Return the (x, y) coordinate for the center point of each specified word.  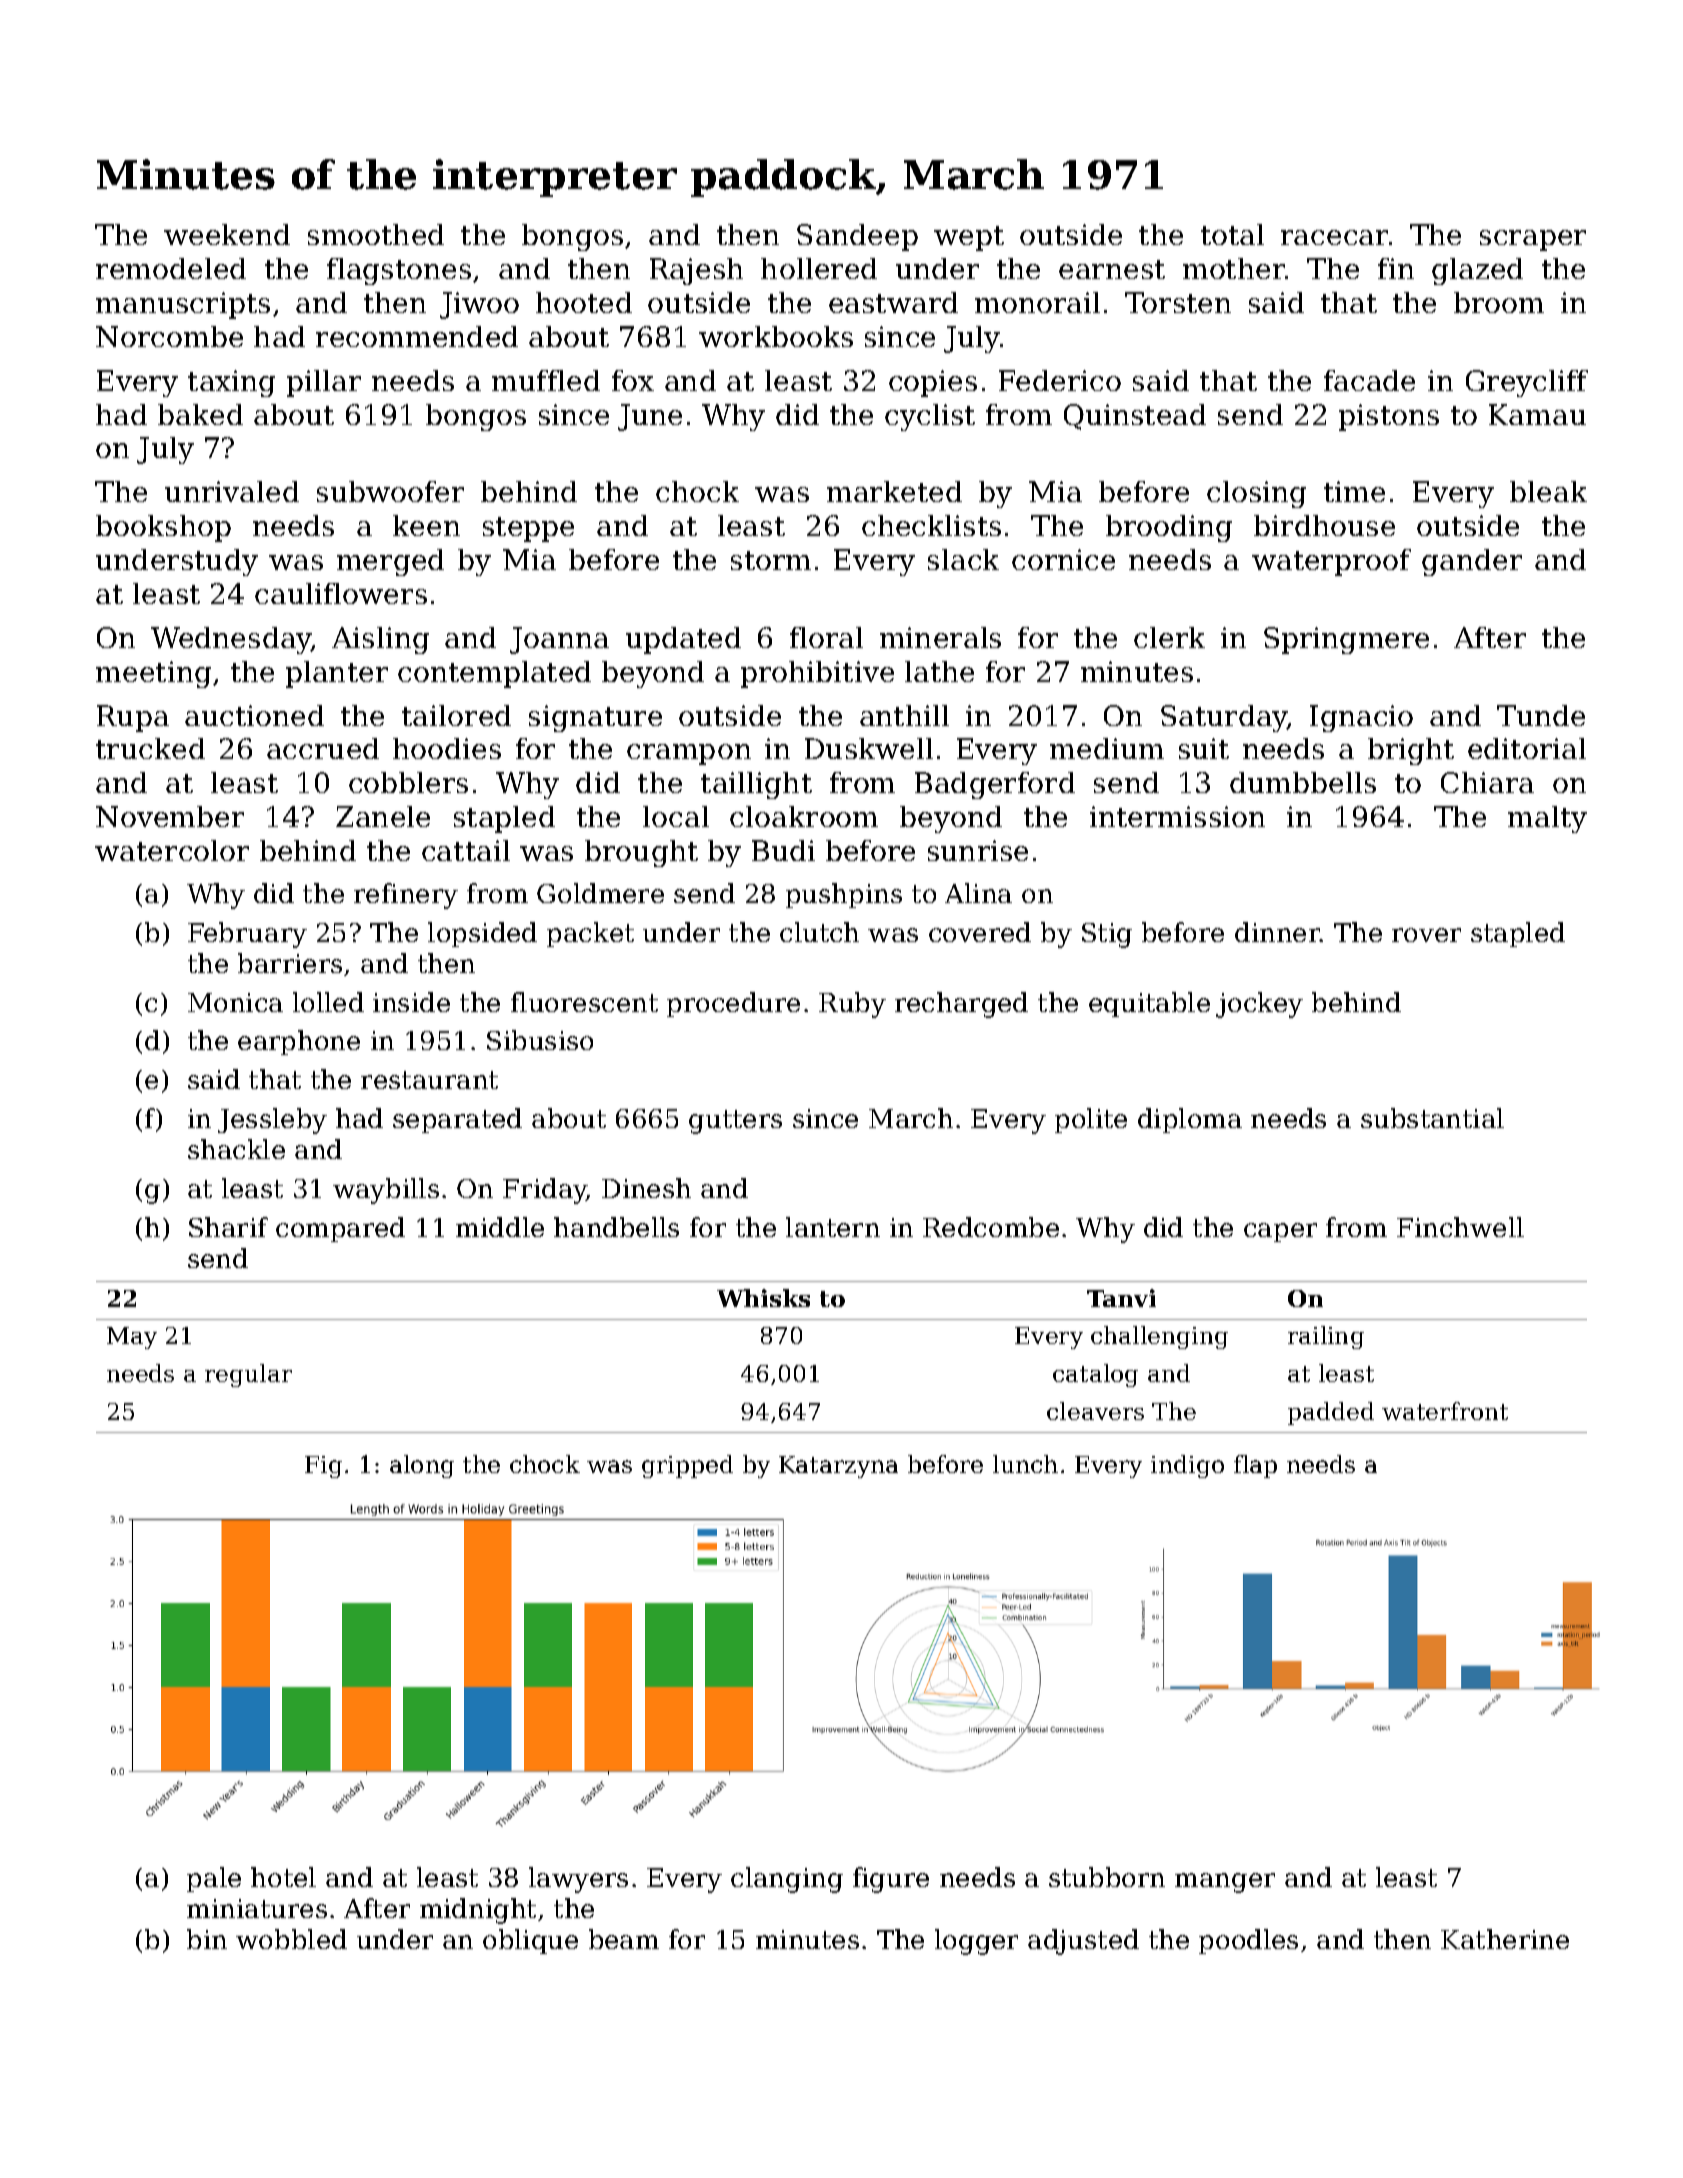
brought (641, 853)
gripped (687, 1466)
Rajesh (696, 271)
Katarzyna (838, 1467)
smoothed (376, 234)
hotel (283, 1877)
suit (1204, 748)
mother (1234, 268)
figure (891, 1880)
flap (1255, 1466)
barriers (290, 963)
